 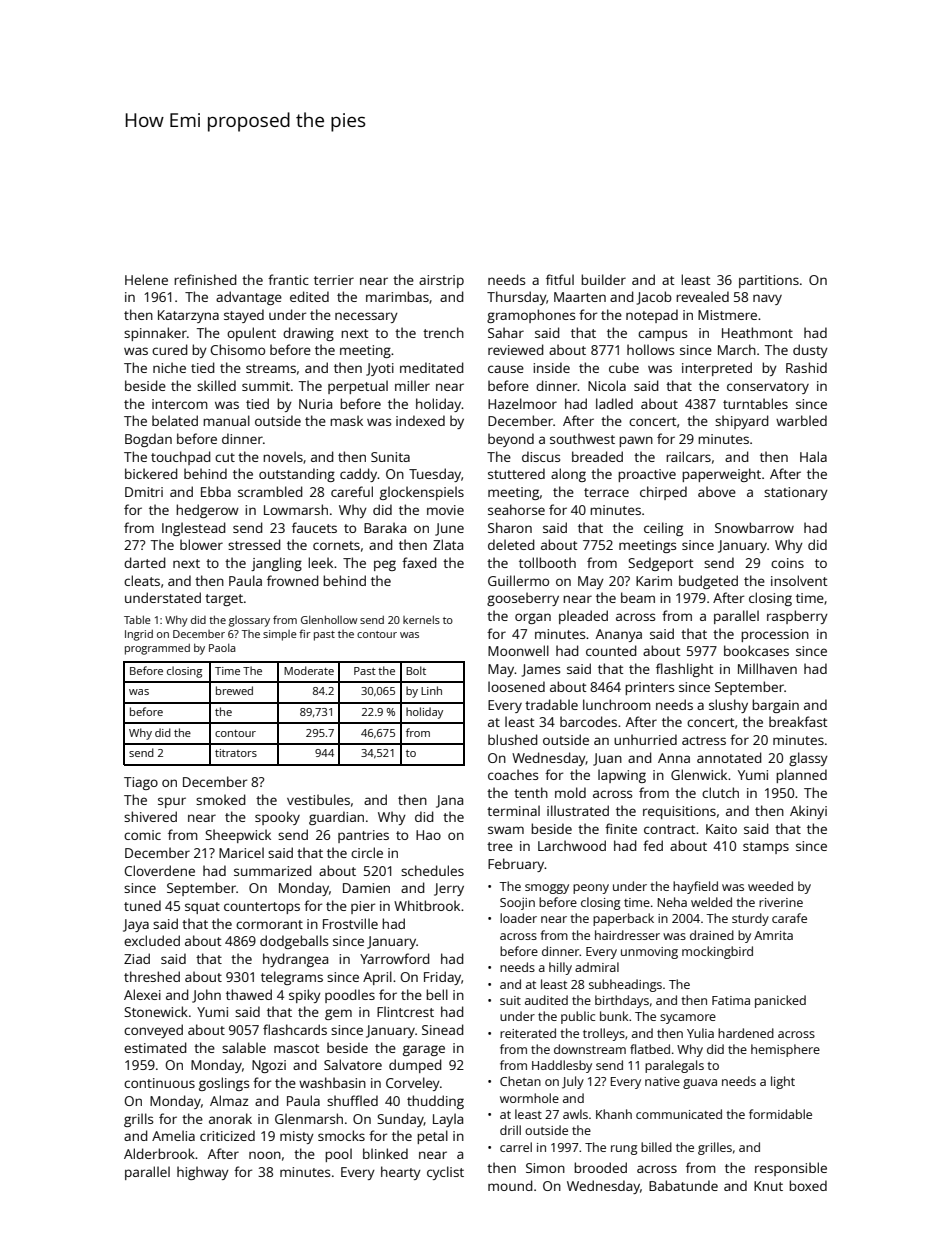 I want to click on target, so click(x=224, y=600).
